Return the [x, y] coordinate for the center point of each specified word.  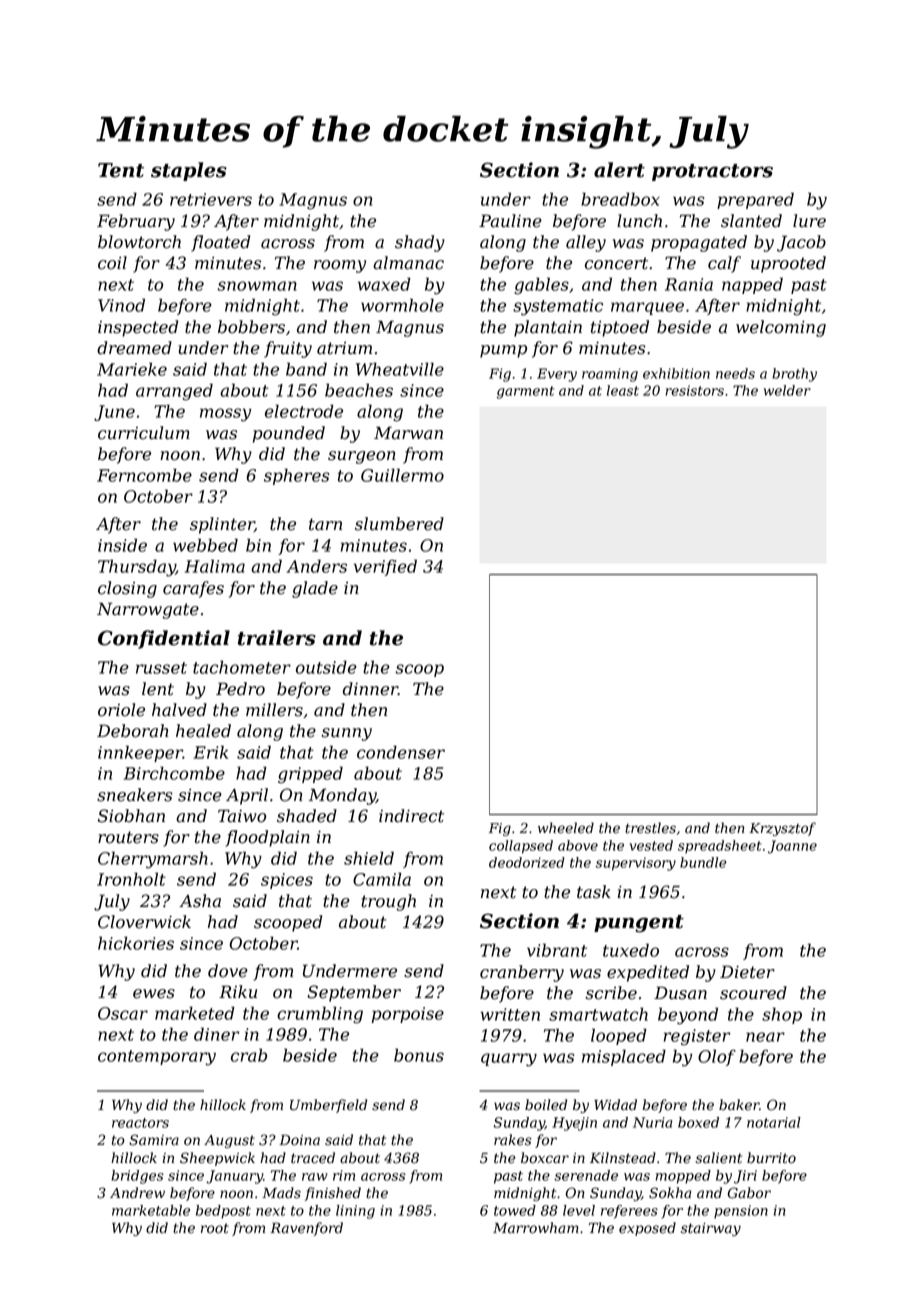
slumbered [399, 524]
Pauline [510, 221]
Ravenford [306, 1229]
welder [787, 390]
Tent [121, 170]
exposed [647, 1229]
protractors [712, 172]
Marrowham [536, 1228]
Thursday [137, 568]
